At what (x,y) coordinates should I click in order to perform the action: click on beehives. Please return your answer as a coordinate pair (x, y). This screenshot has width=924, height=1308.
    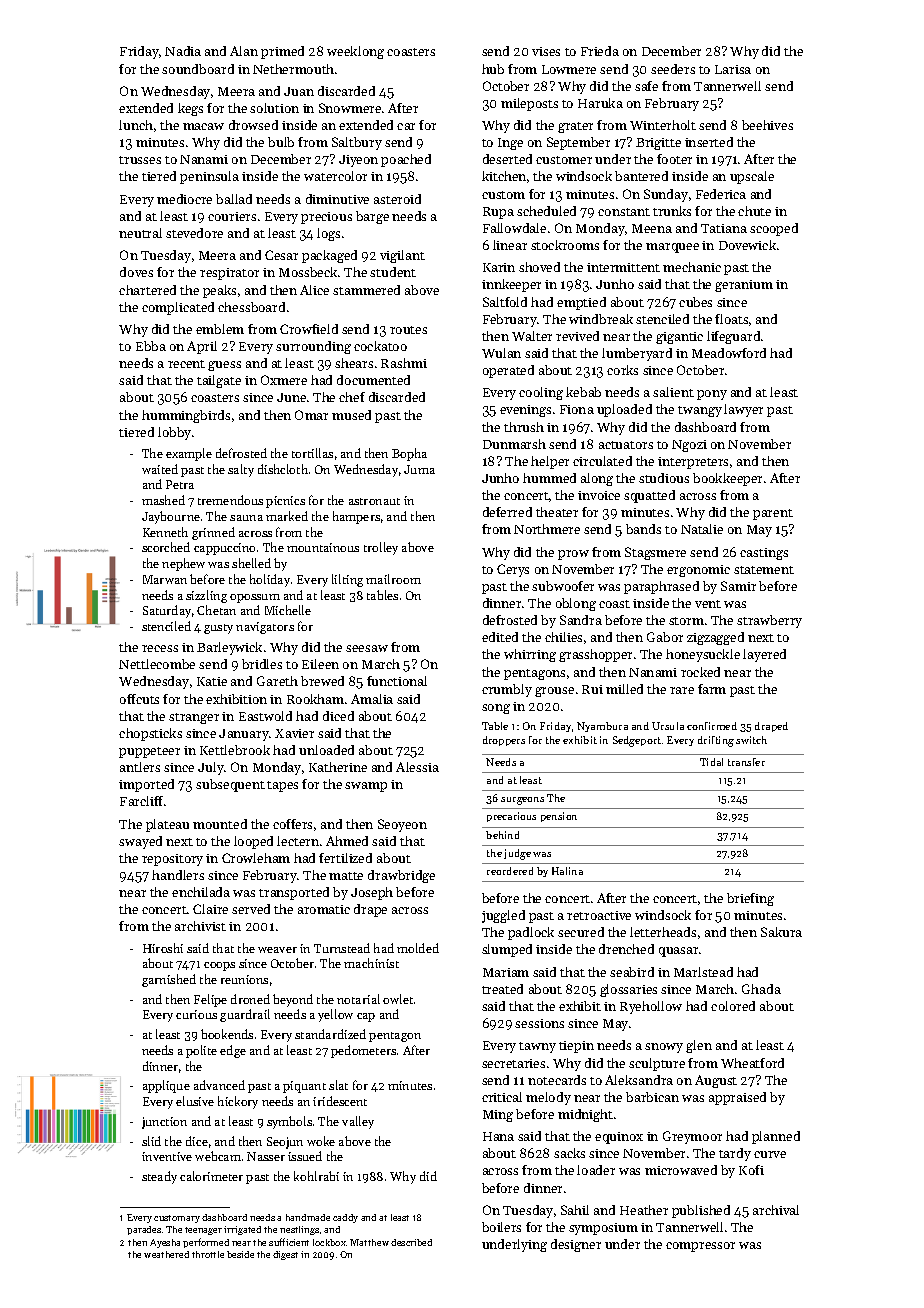
    Looking at the image, I should click on (767, 125).
